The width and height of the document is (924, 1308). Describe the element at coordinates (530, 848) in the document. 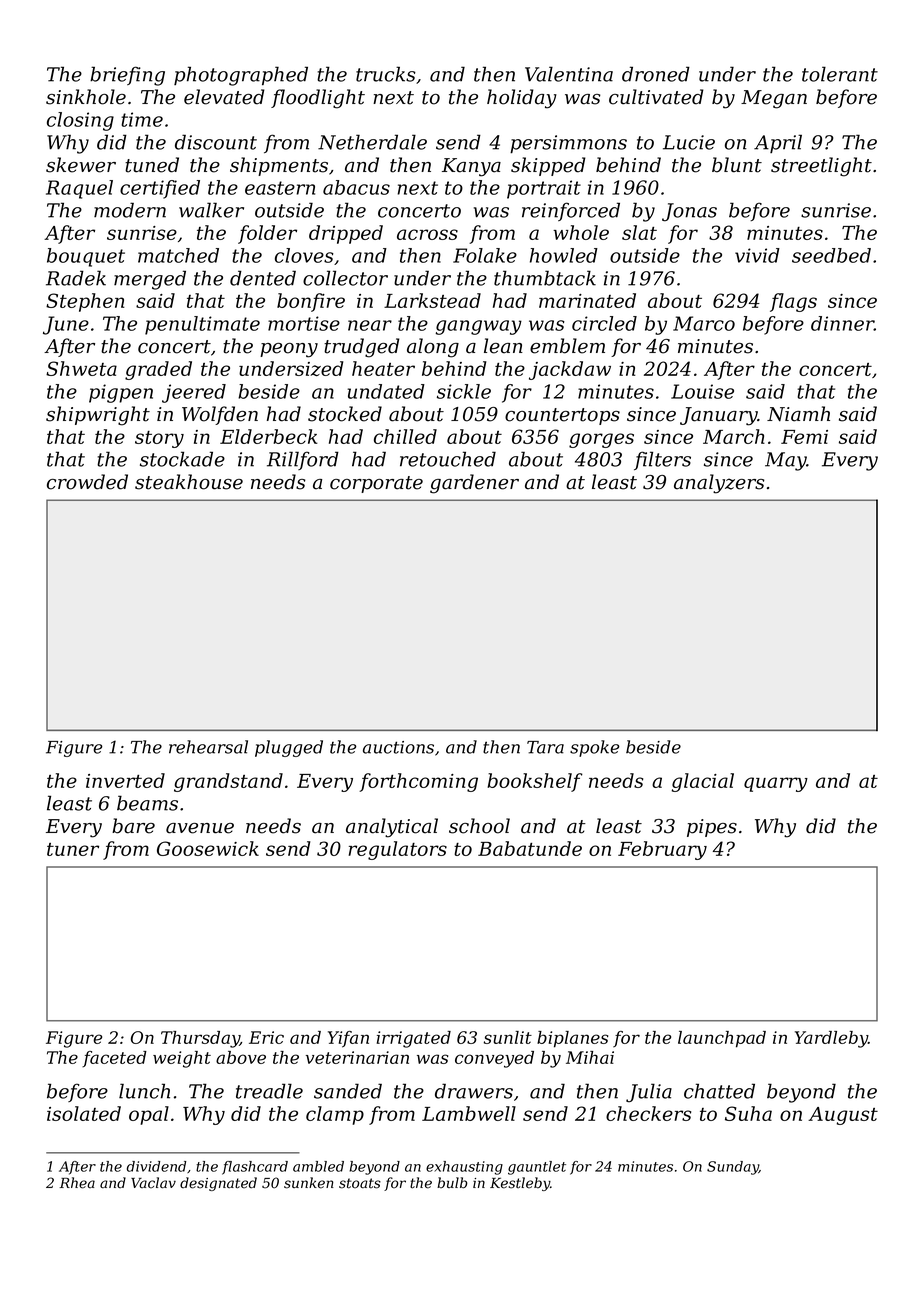

I see `Babatunde` at that location.
